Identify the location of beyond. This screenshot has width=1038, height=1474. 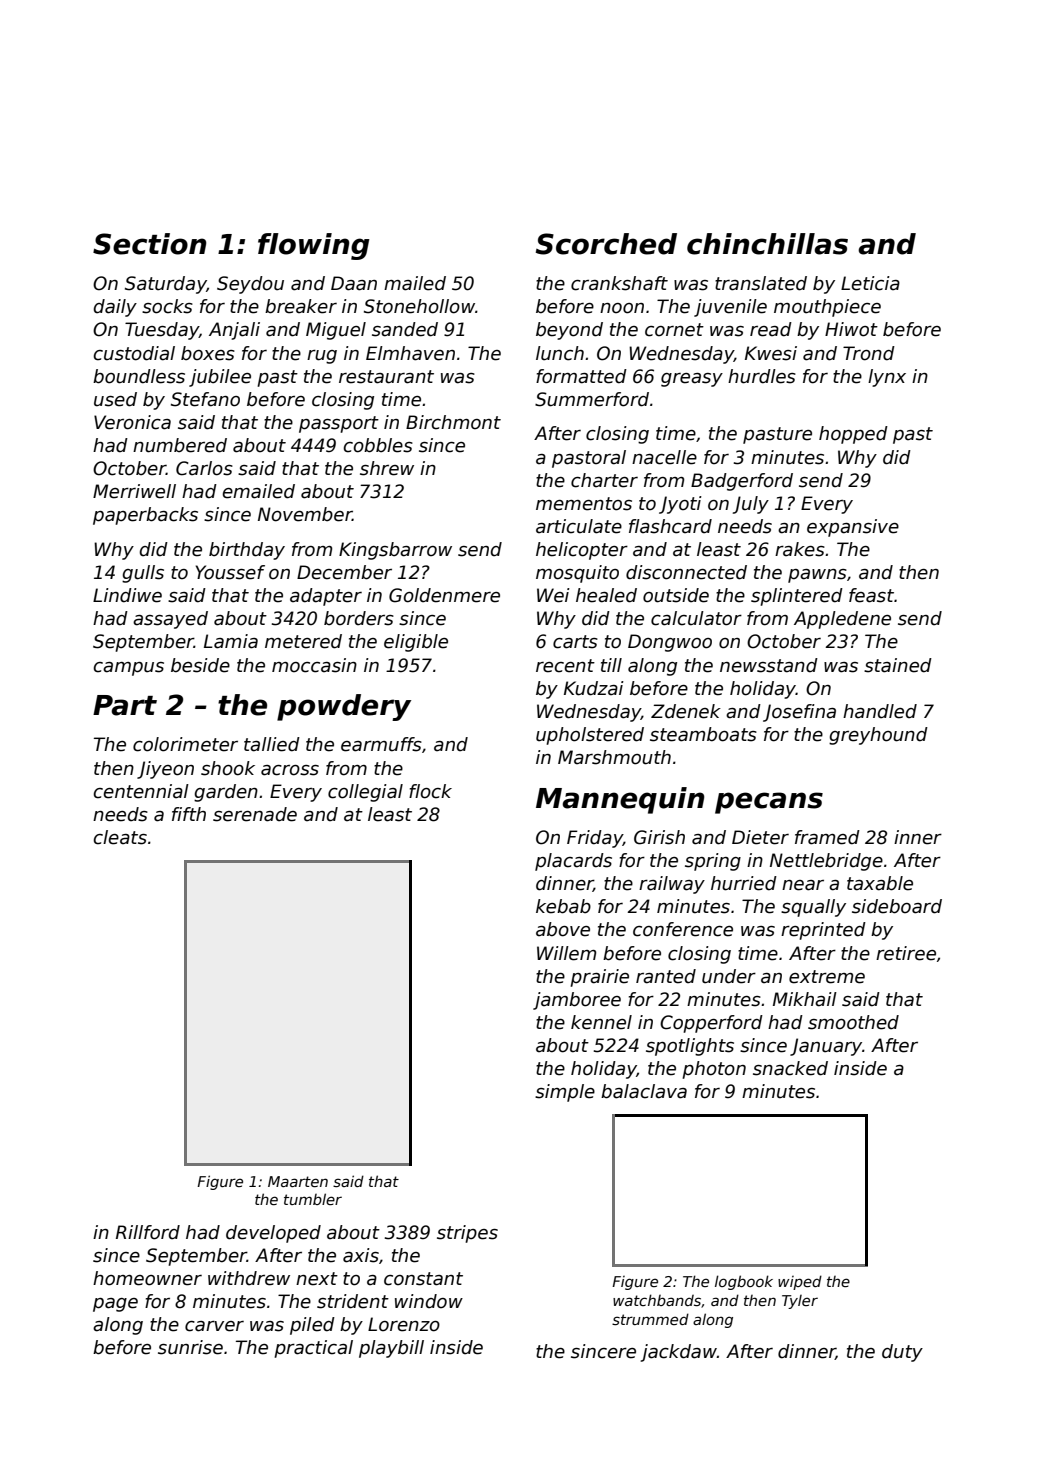
(569, 331).
